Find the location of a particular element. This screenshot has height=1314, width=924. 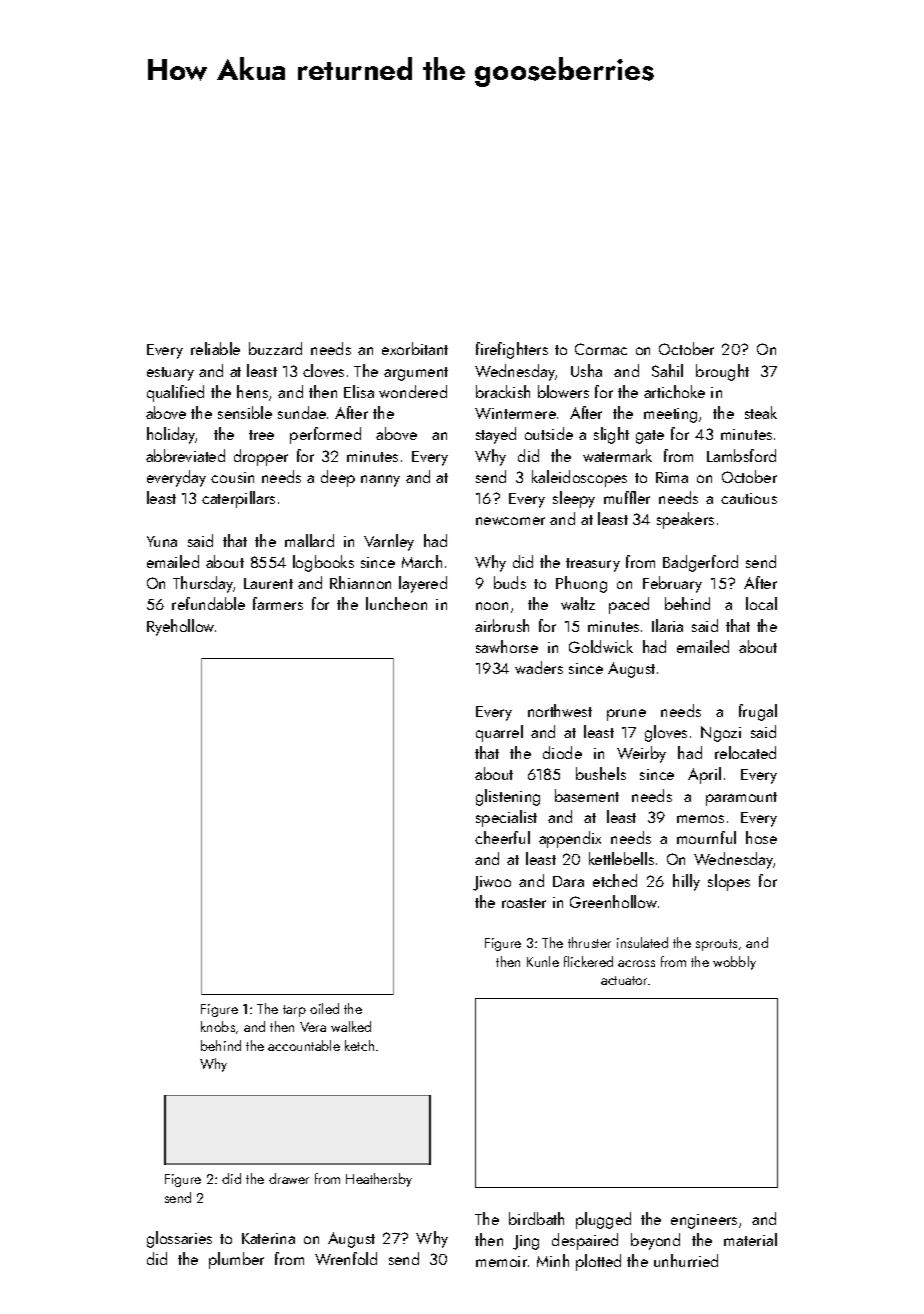

stayed is located at coordinates (496, 435).
